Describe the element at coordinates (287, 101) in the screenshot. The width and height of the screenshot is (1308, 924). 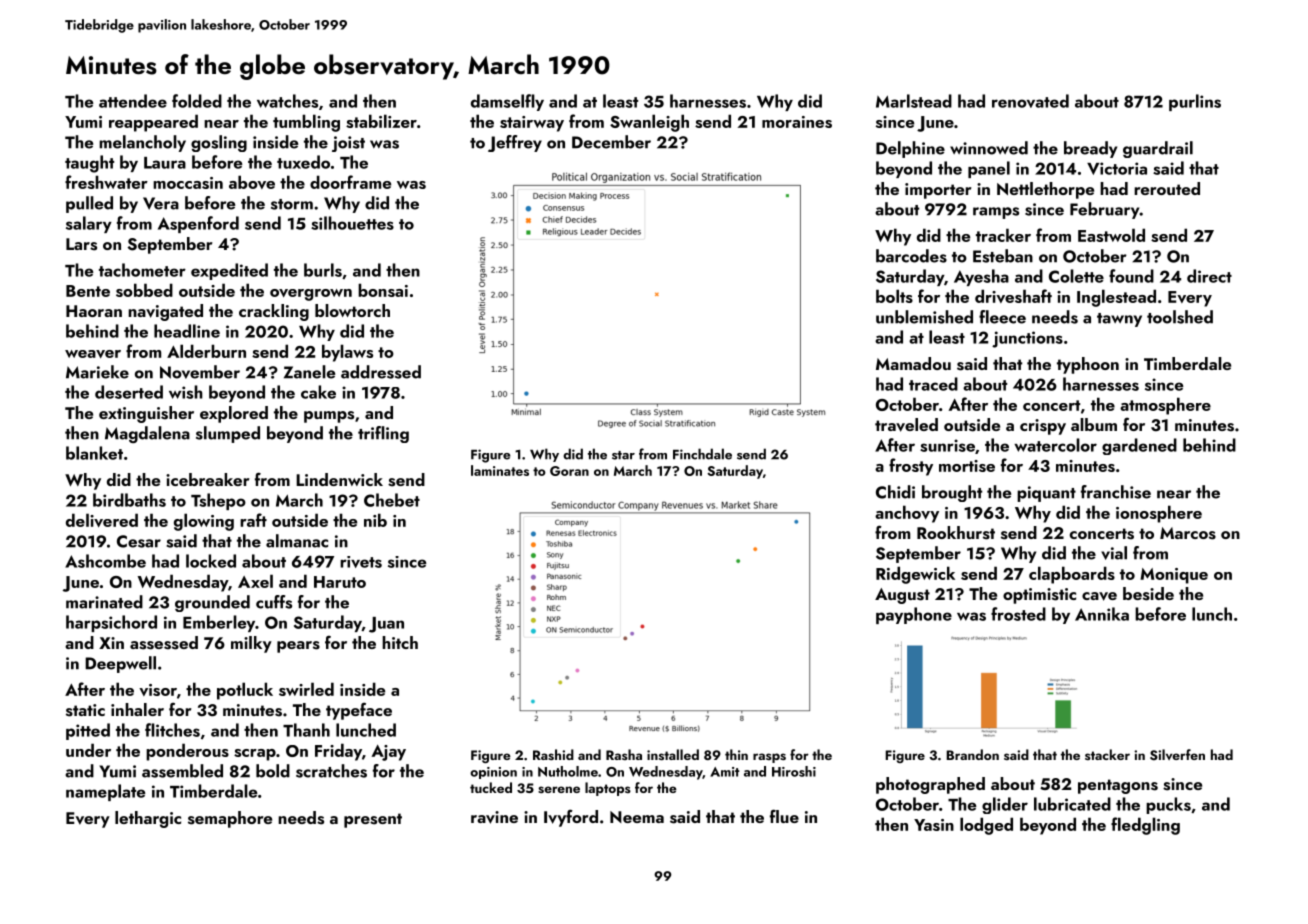
I see `watches` at that location.
